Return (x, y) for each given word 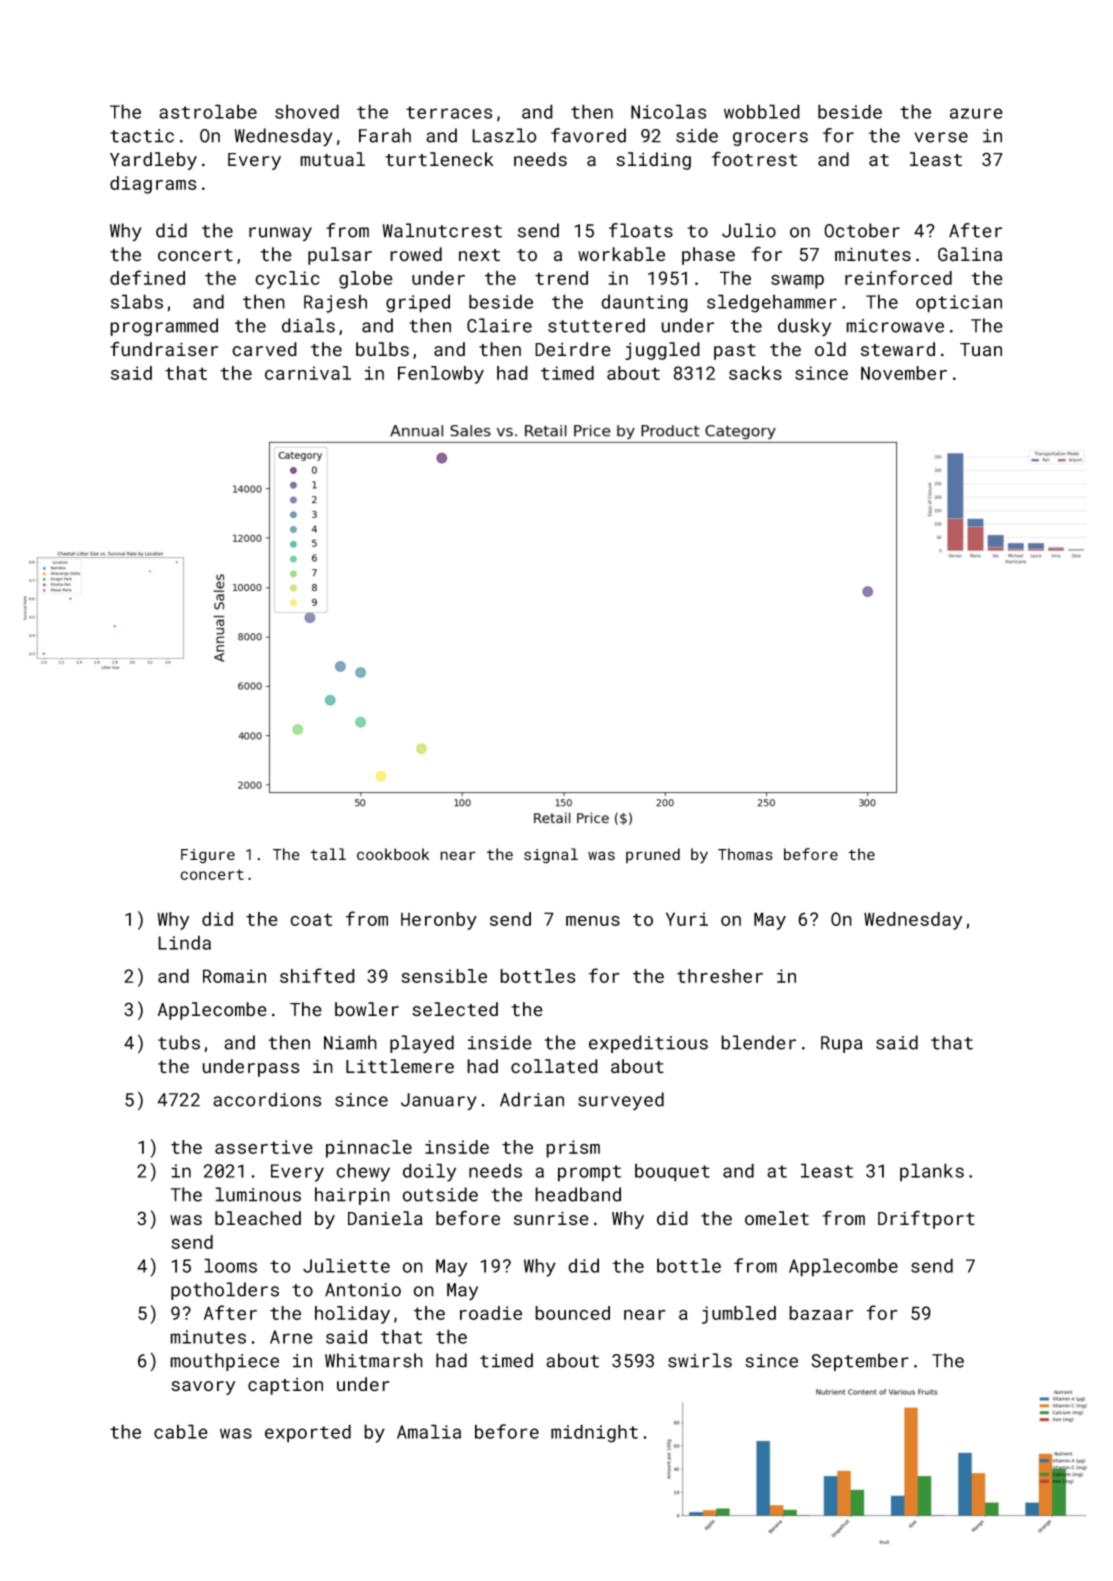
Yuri (687, 919)
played (422, 1044)
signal (551, 856)
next (479, 255)
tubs (179, 1042)
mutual (332, 159)
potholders (225, 1291)
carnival (308, 373)
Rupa (842, 1044)
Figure (208, 856)
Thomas (745, 854)
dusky (804, 327)
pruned (653, 855)
